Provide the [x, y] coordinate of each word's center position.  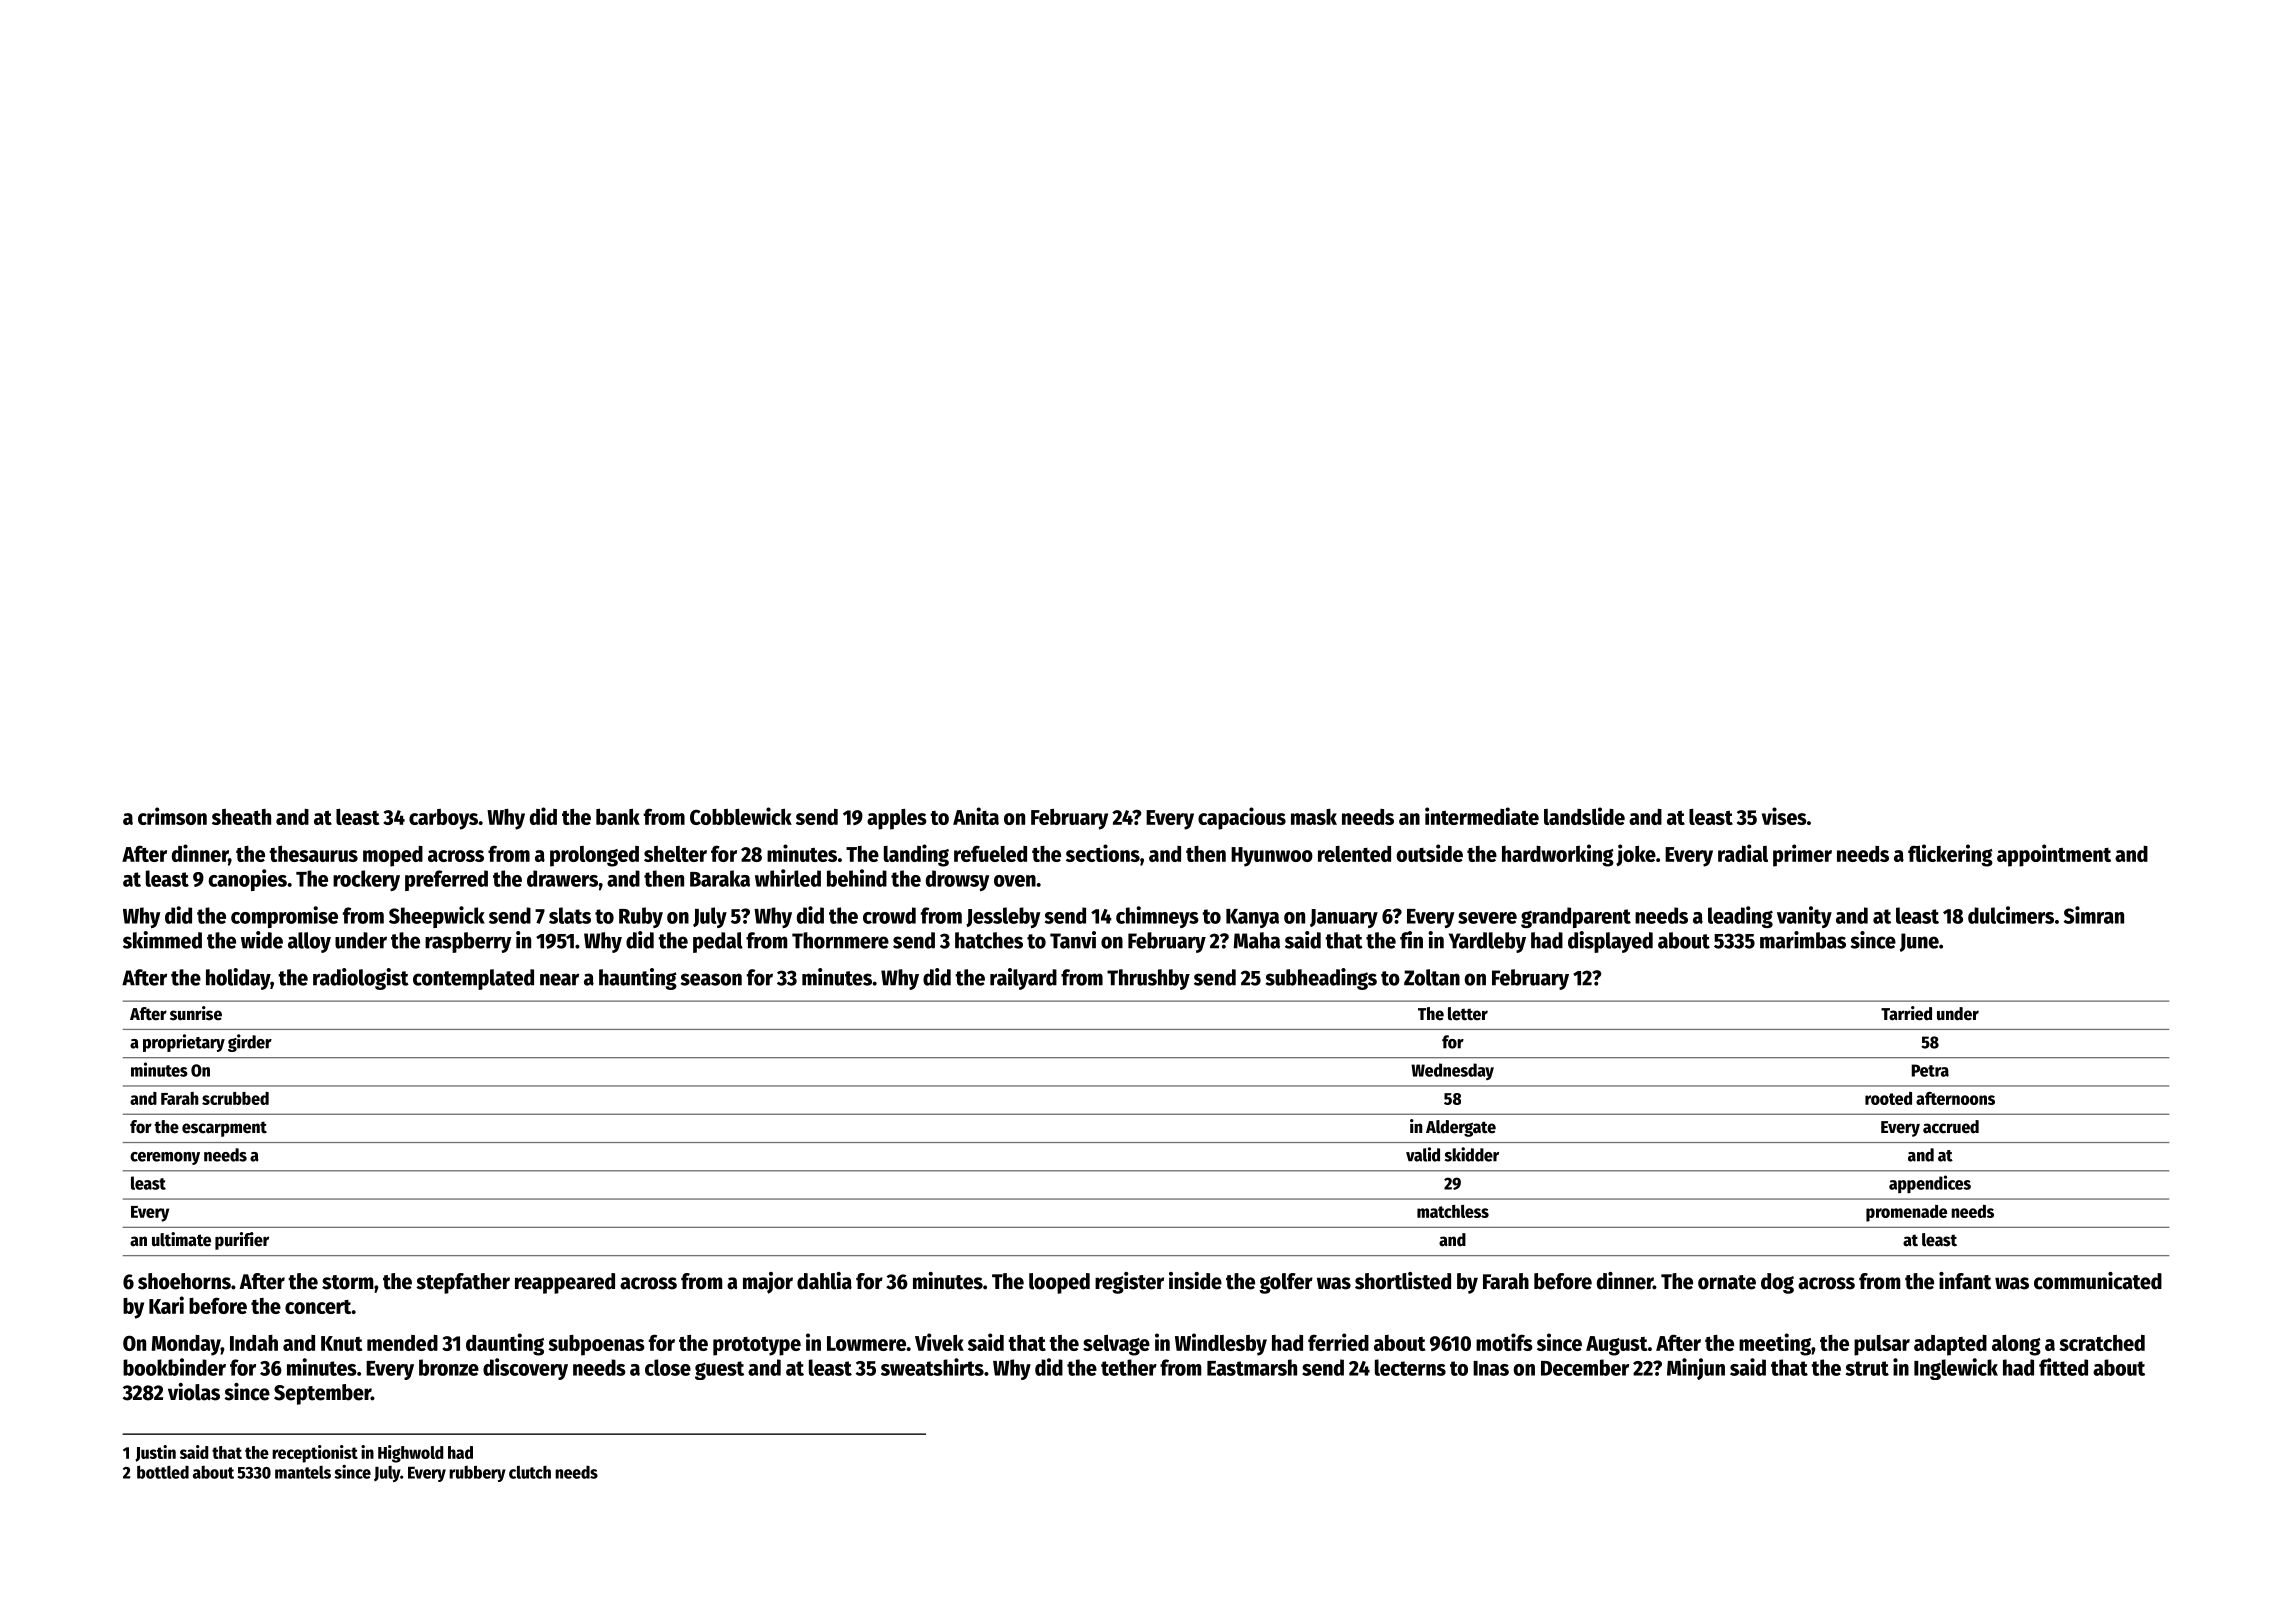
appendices [1930, 1184]
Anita [976, 816]
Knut [341, 1343]
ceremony [165, 1158]
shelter [675, 854]
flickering [1950, 855]
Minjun [1696, 1369]
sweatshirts [932, 1367]
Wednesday [1452, 1071]
